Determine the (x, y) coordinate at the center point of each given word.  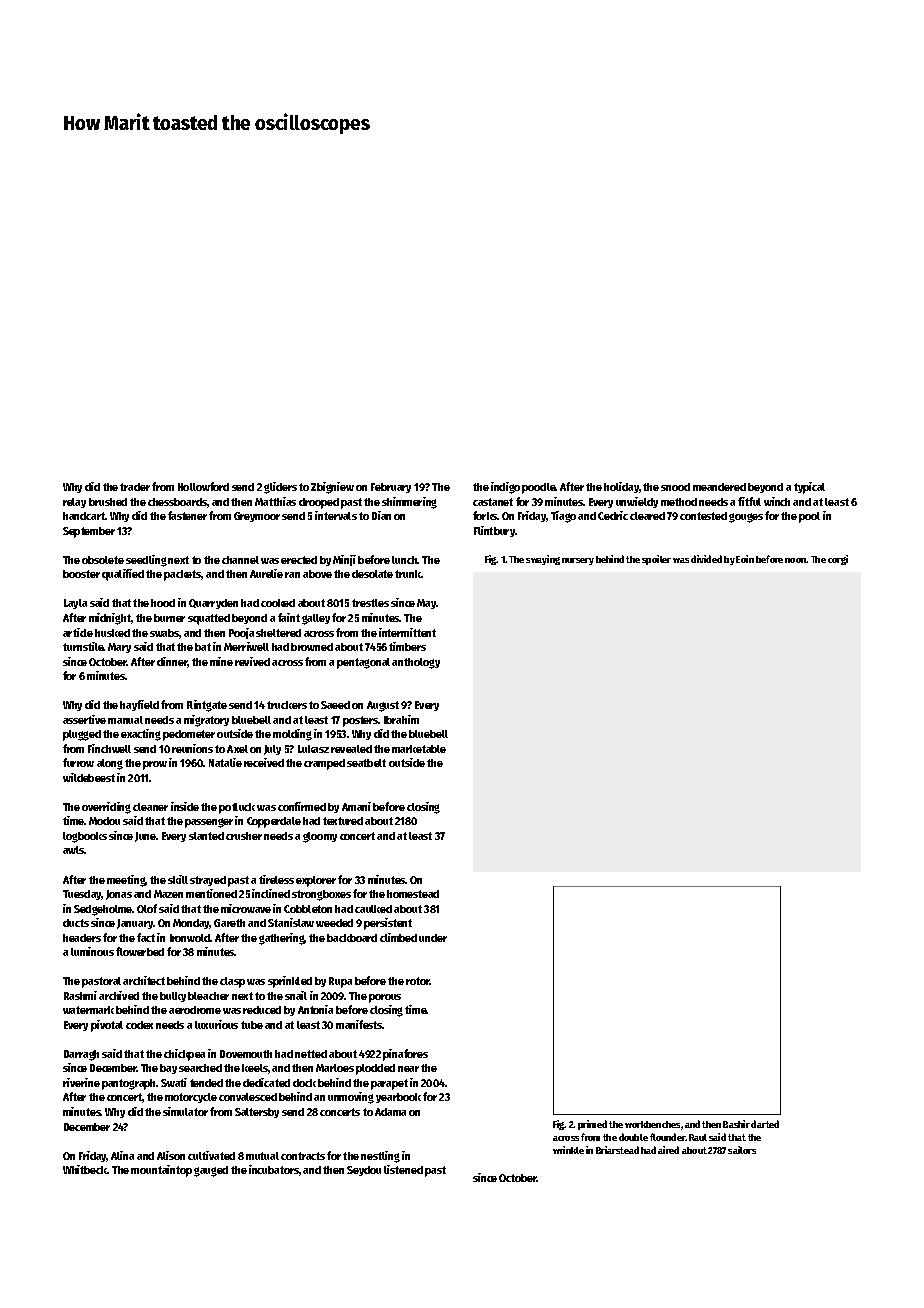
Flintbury (495, 531)
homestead (413, 894)
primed (592, 1125)
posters (361, 721)
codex (139, 1025)
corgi (838, 560)
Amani (356, 806)
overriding (106, 808)
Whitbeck (85, 1169)
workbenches (652, 1124)
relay (74, 503)
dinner (172, 662)
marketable (419, 749)
